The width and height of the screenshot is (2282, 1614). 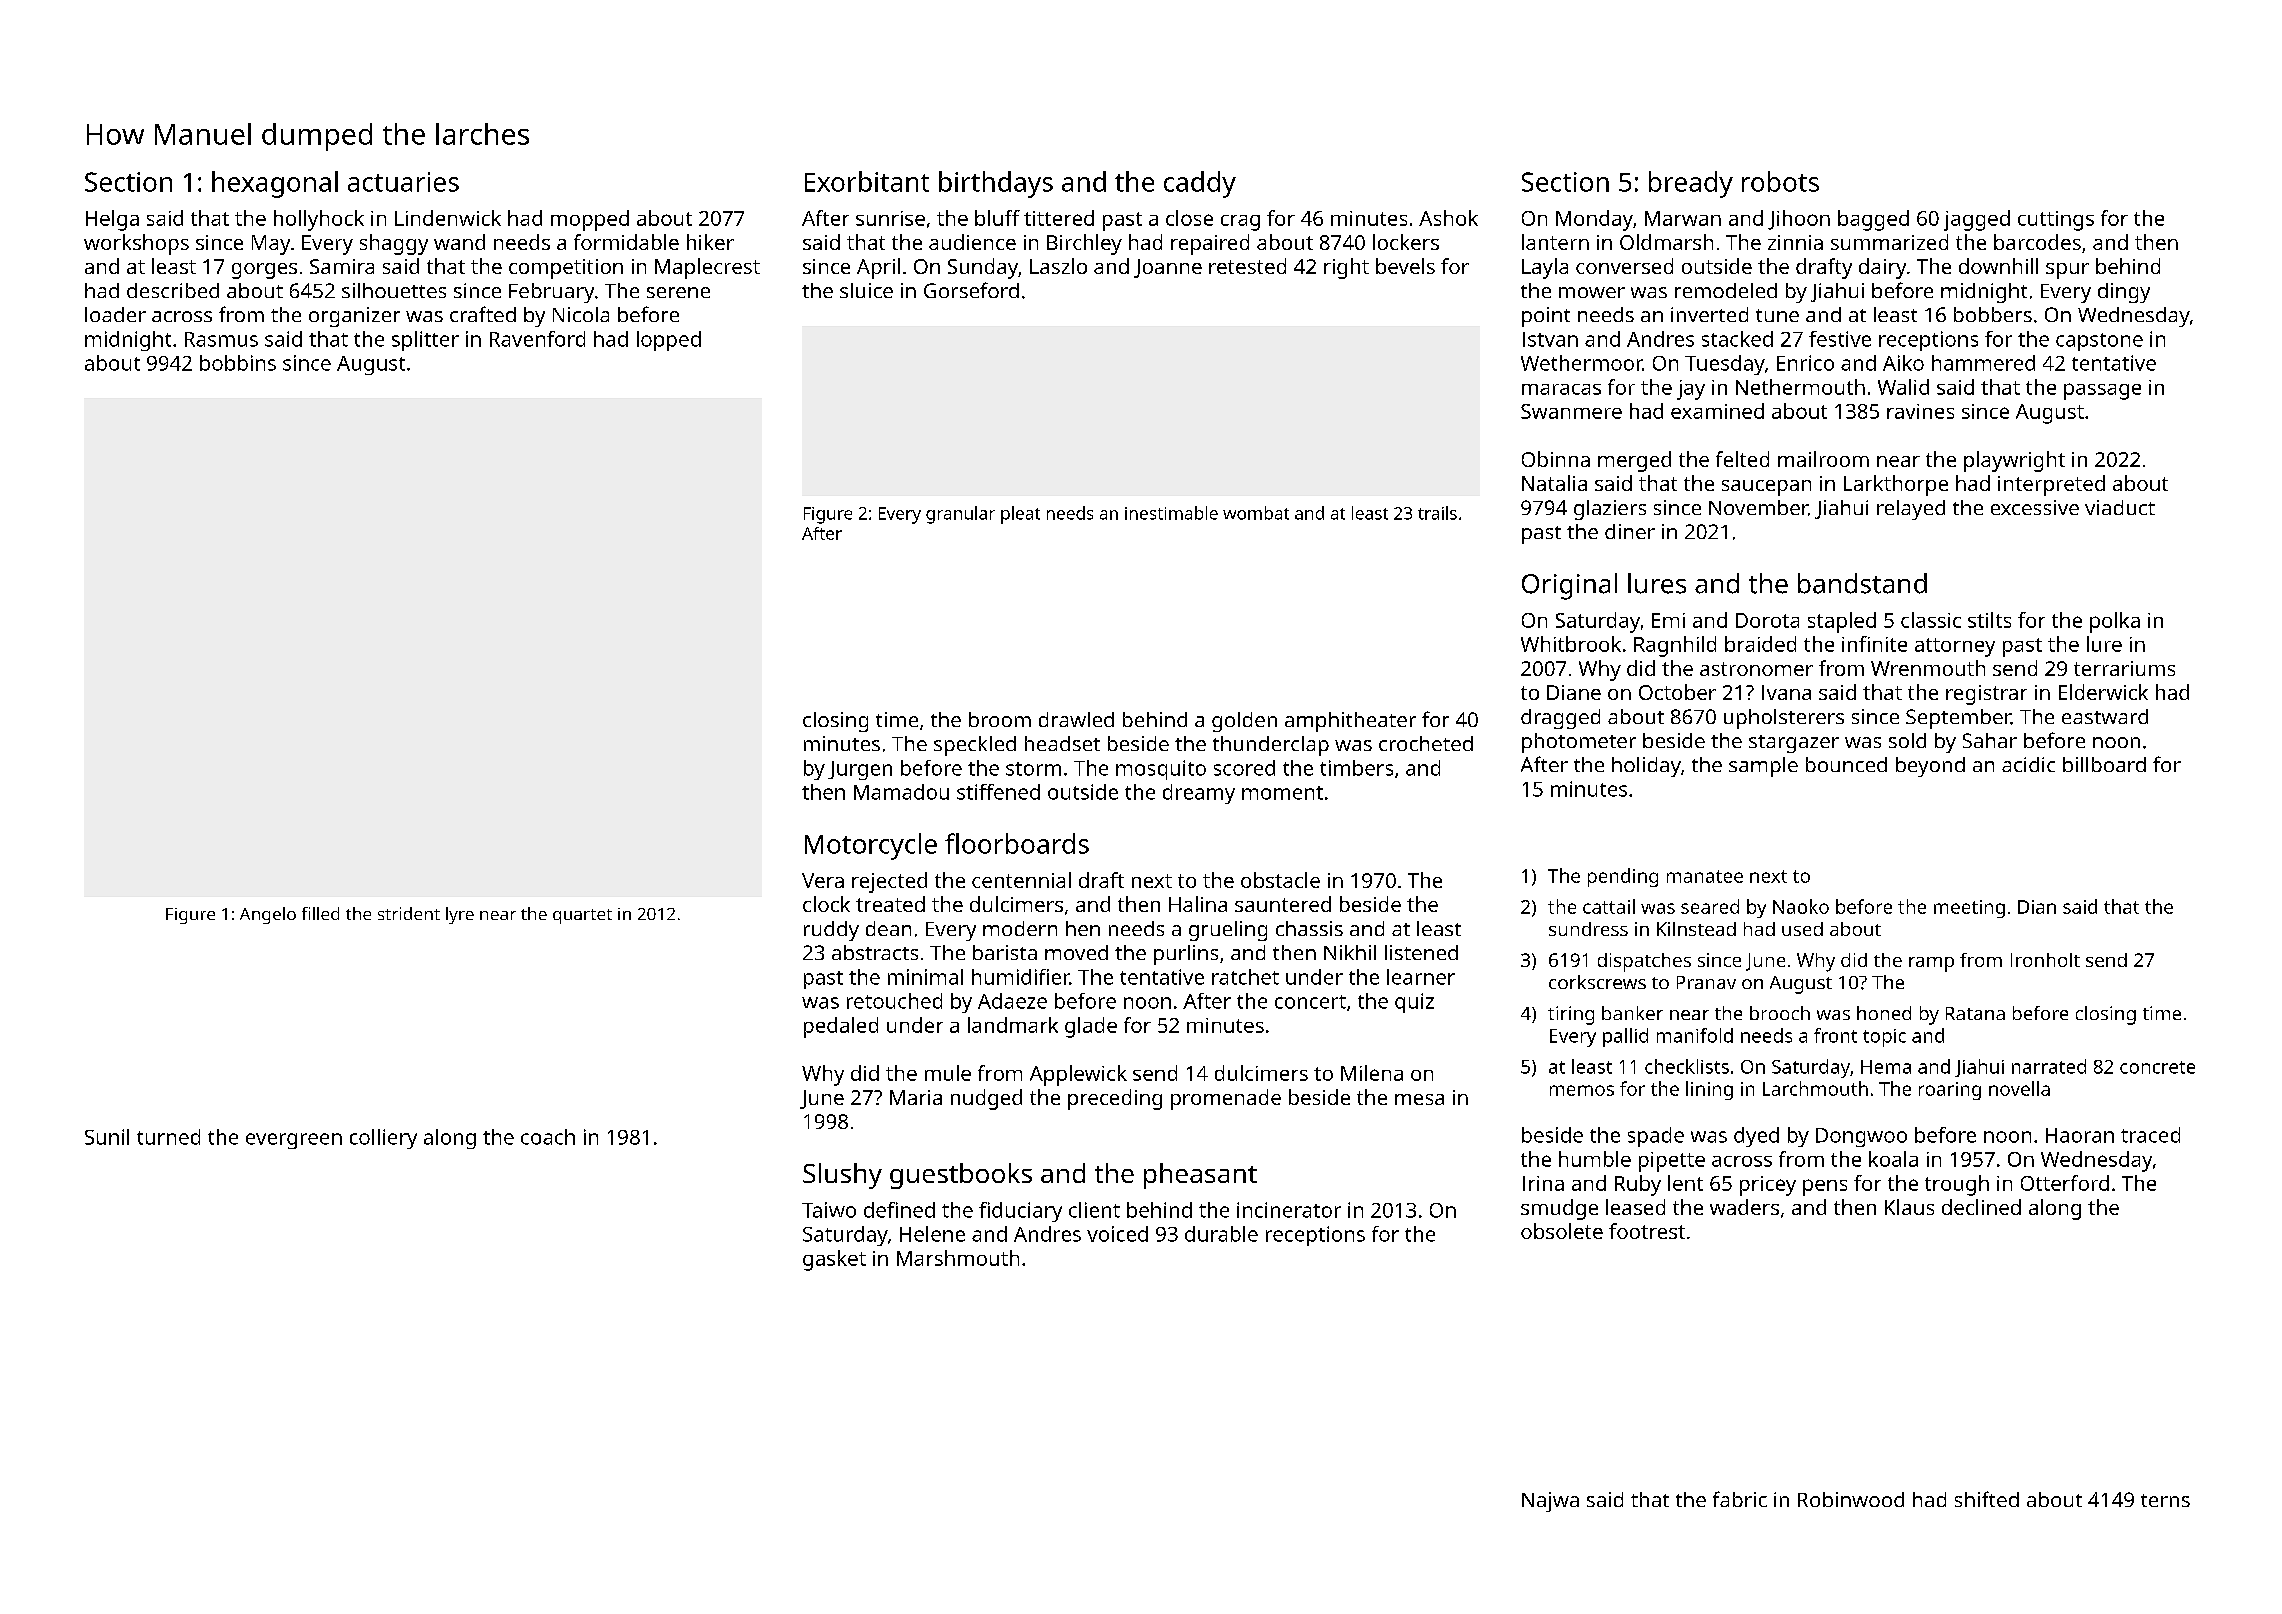 I want to click on eastward, so click(x=2105, y=716).
